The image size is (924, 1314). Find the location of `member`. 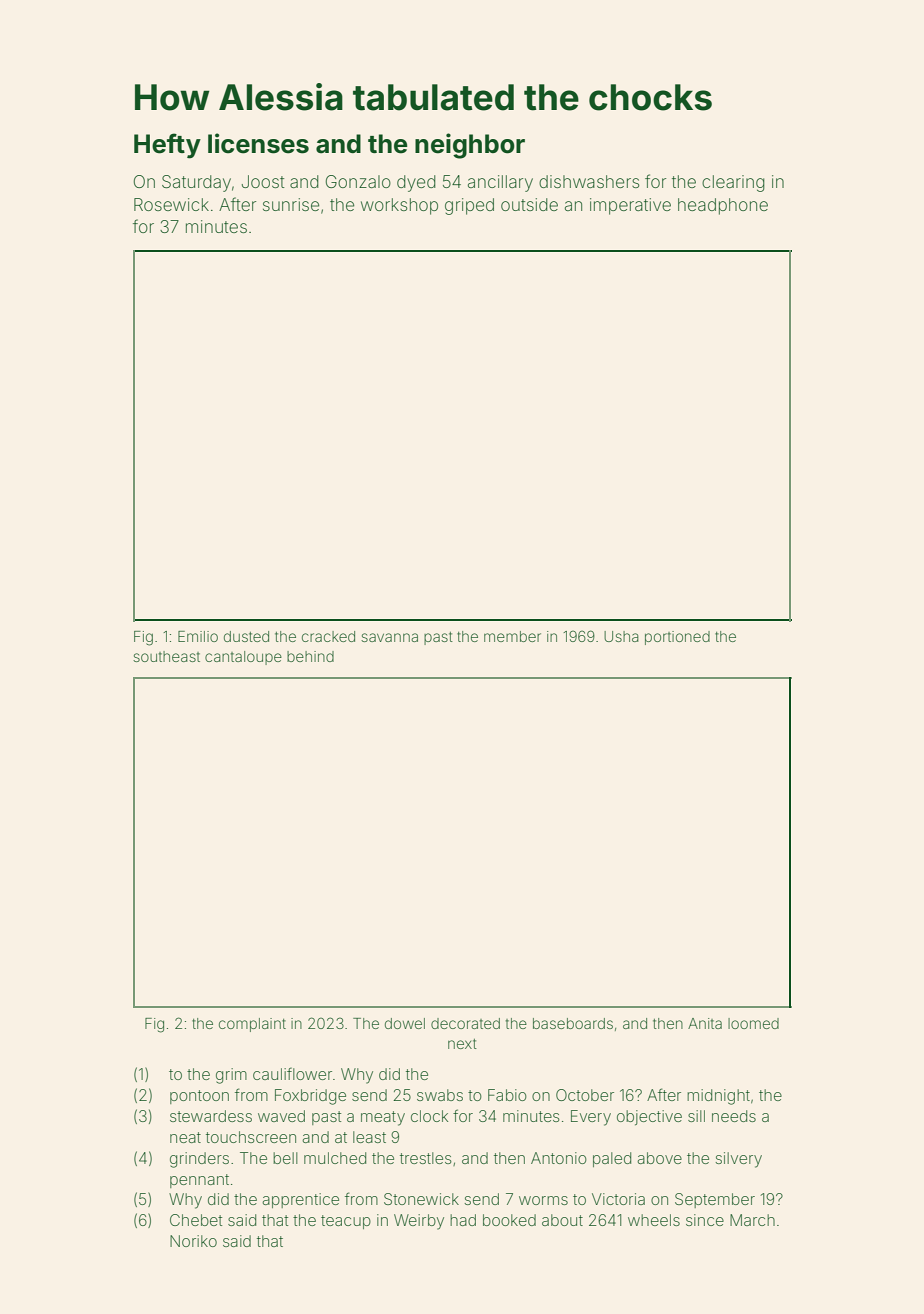

member is located at coordinates (512, 636).
